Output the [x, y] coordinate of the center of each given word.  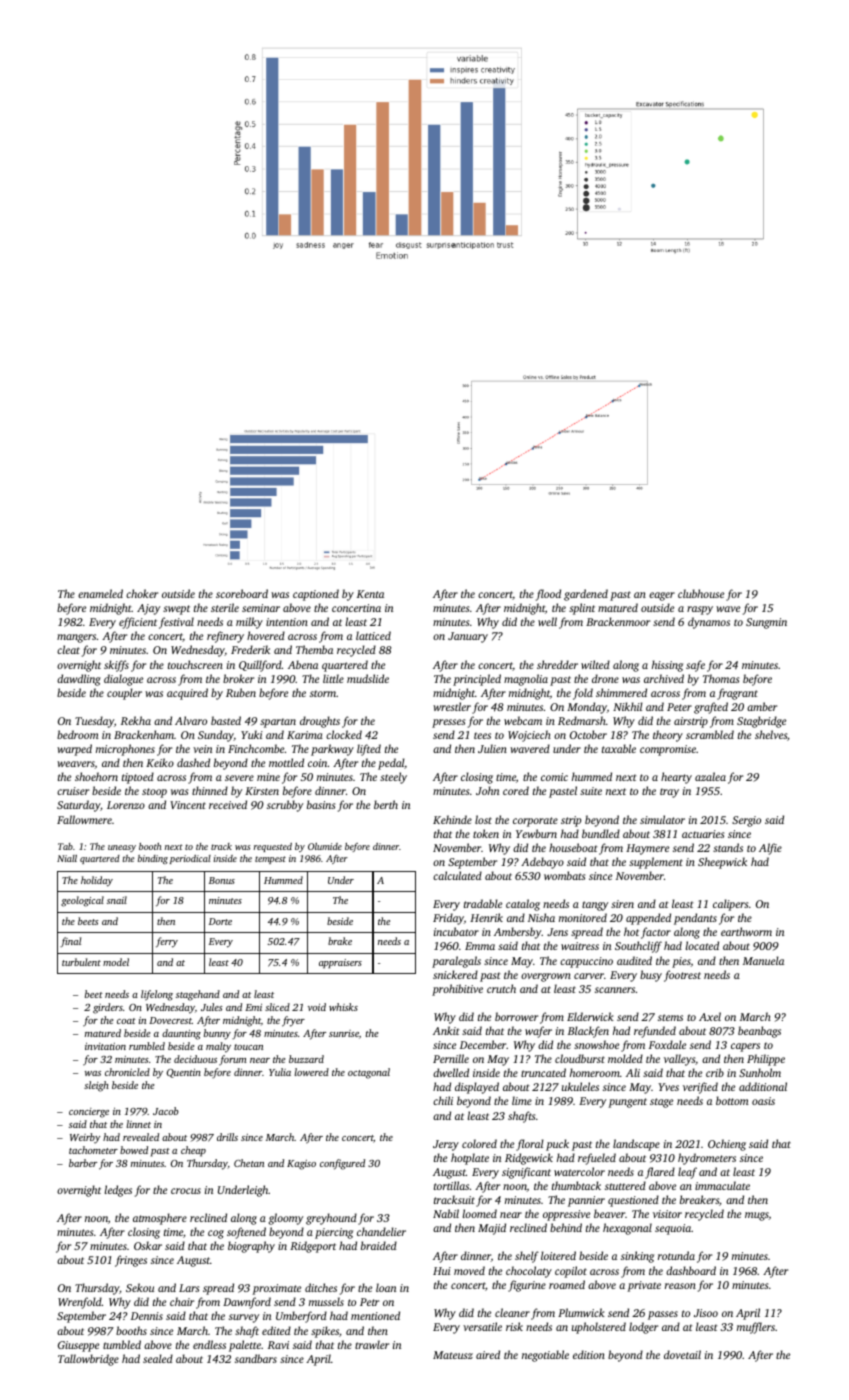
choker [142, 593]
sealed [158, 1358]
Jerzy [446, 1145]
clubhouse [701, 593]
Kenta [370, 594]
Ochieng [727, 1145]
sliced [277, 1007]
